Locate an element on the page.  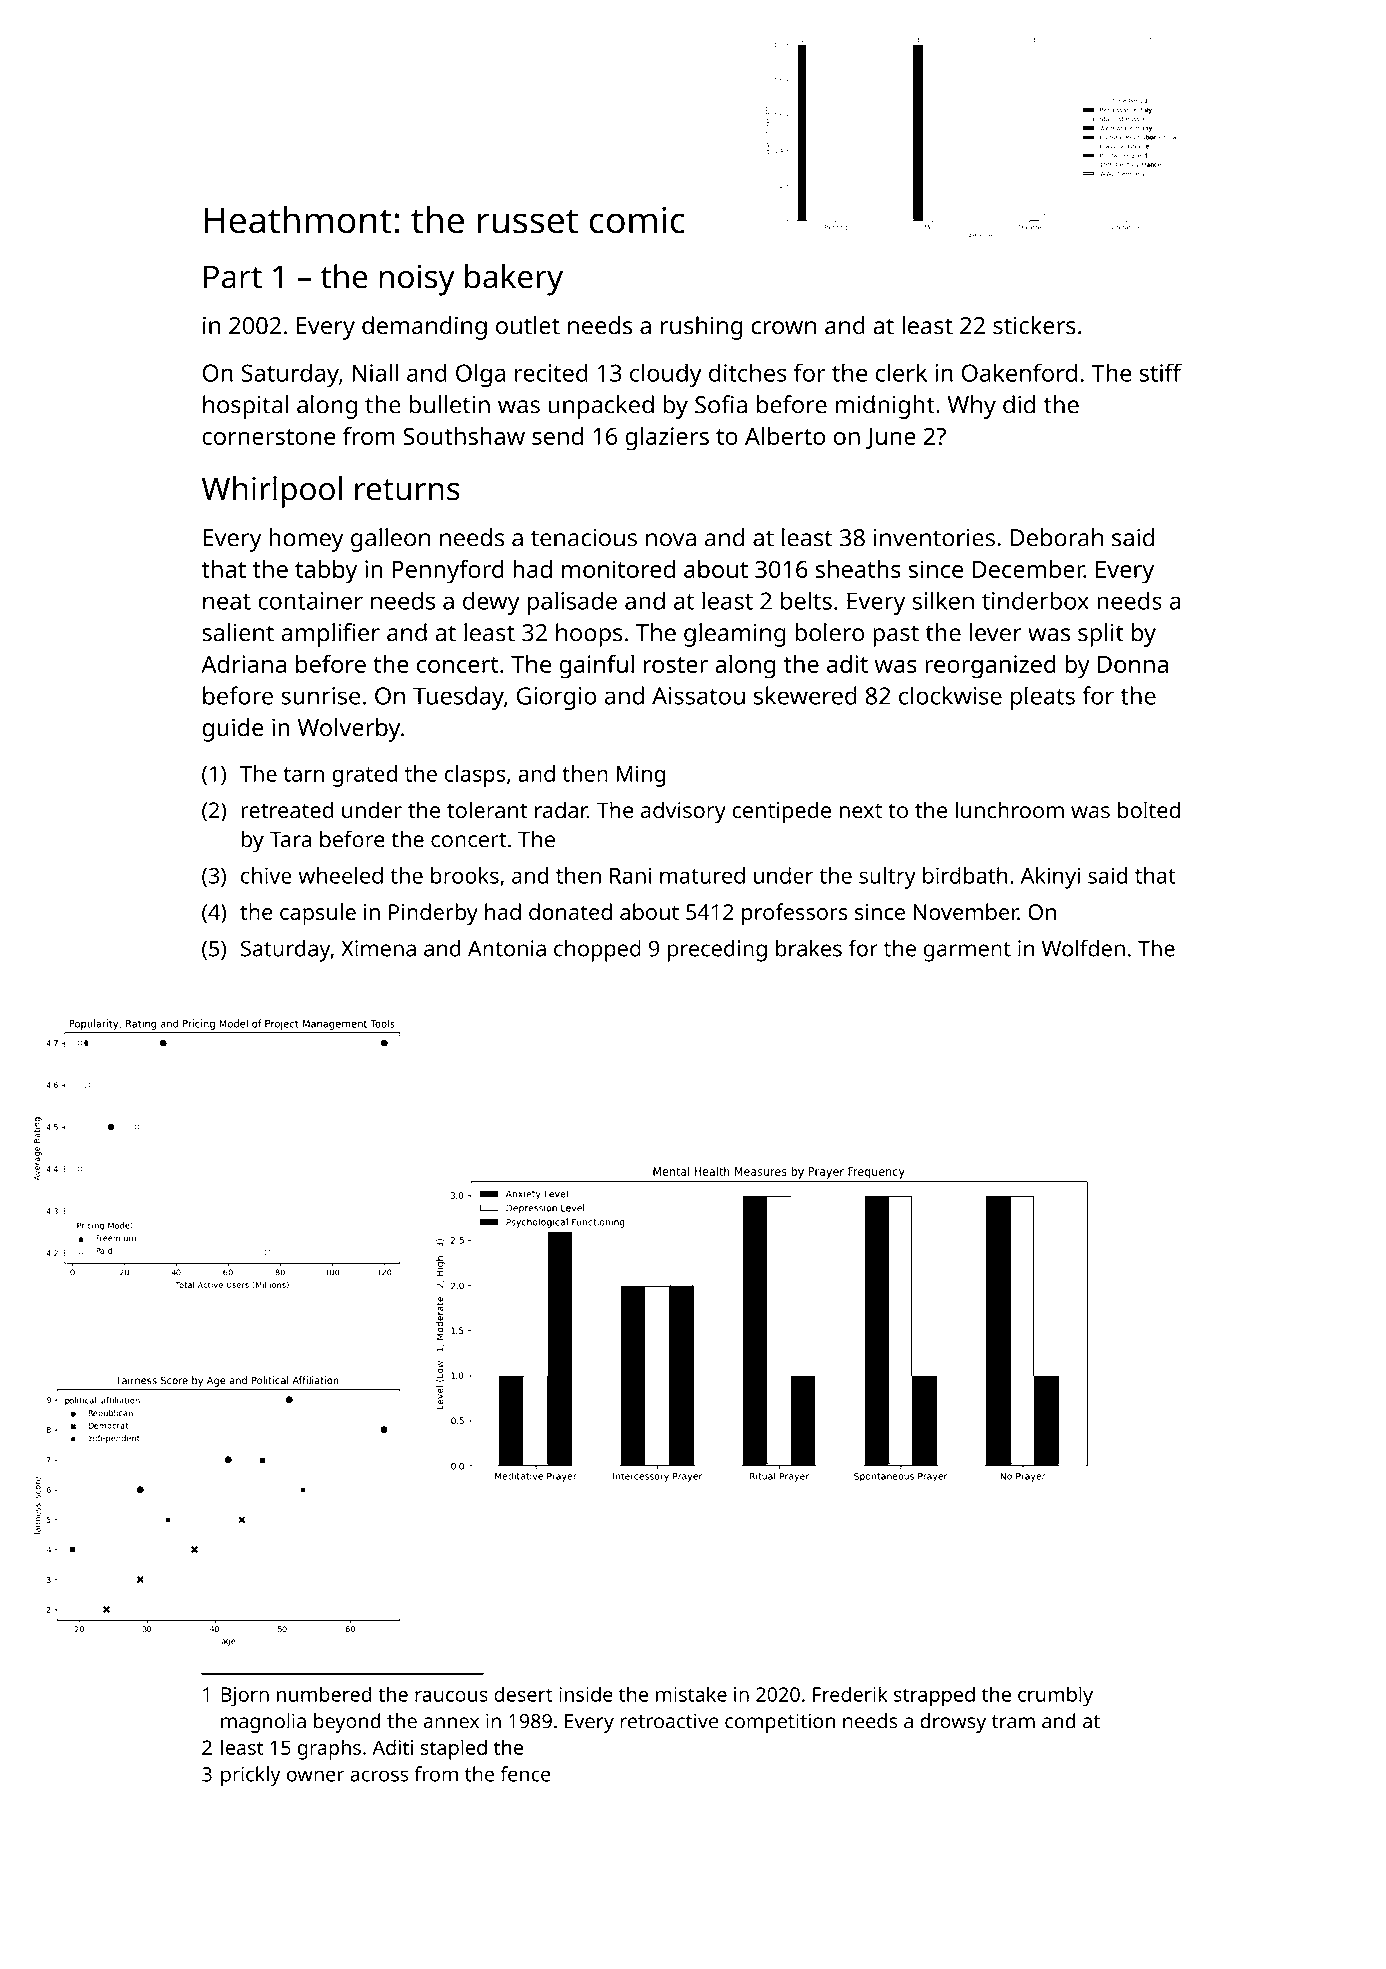
crumbly is located at coordinates (1055, 1696).
